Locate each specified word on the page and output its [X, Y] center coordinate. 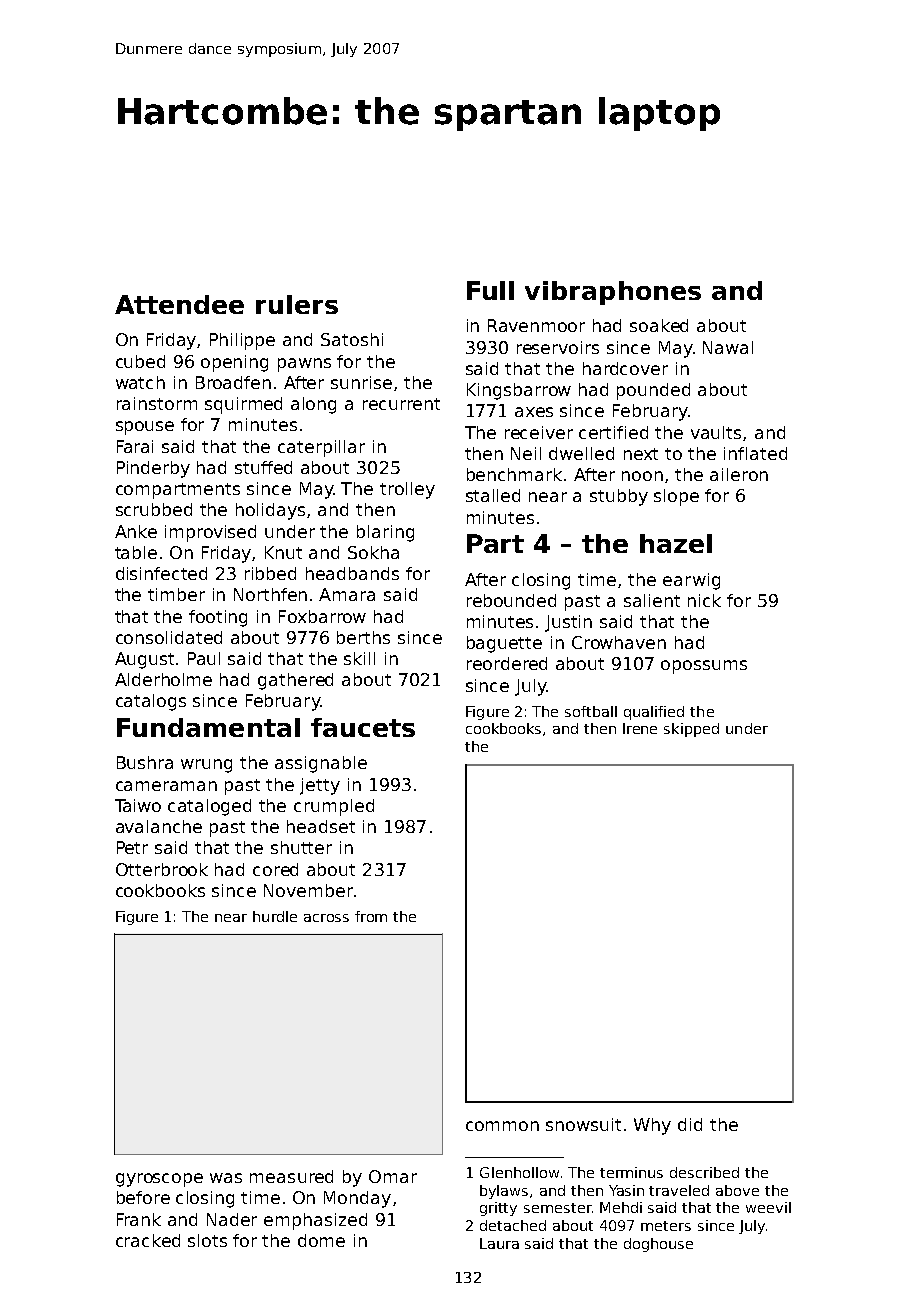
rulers [297, 304]
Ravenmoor [536, 325]
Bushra [145, 762]
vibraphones [613, 293]
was [226, 1178]
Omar [393, 1176]
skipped [691, 730]
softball [591, 711]
